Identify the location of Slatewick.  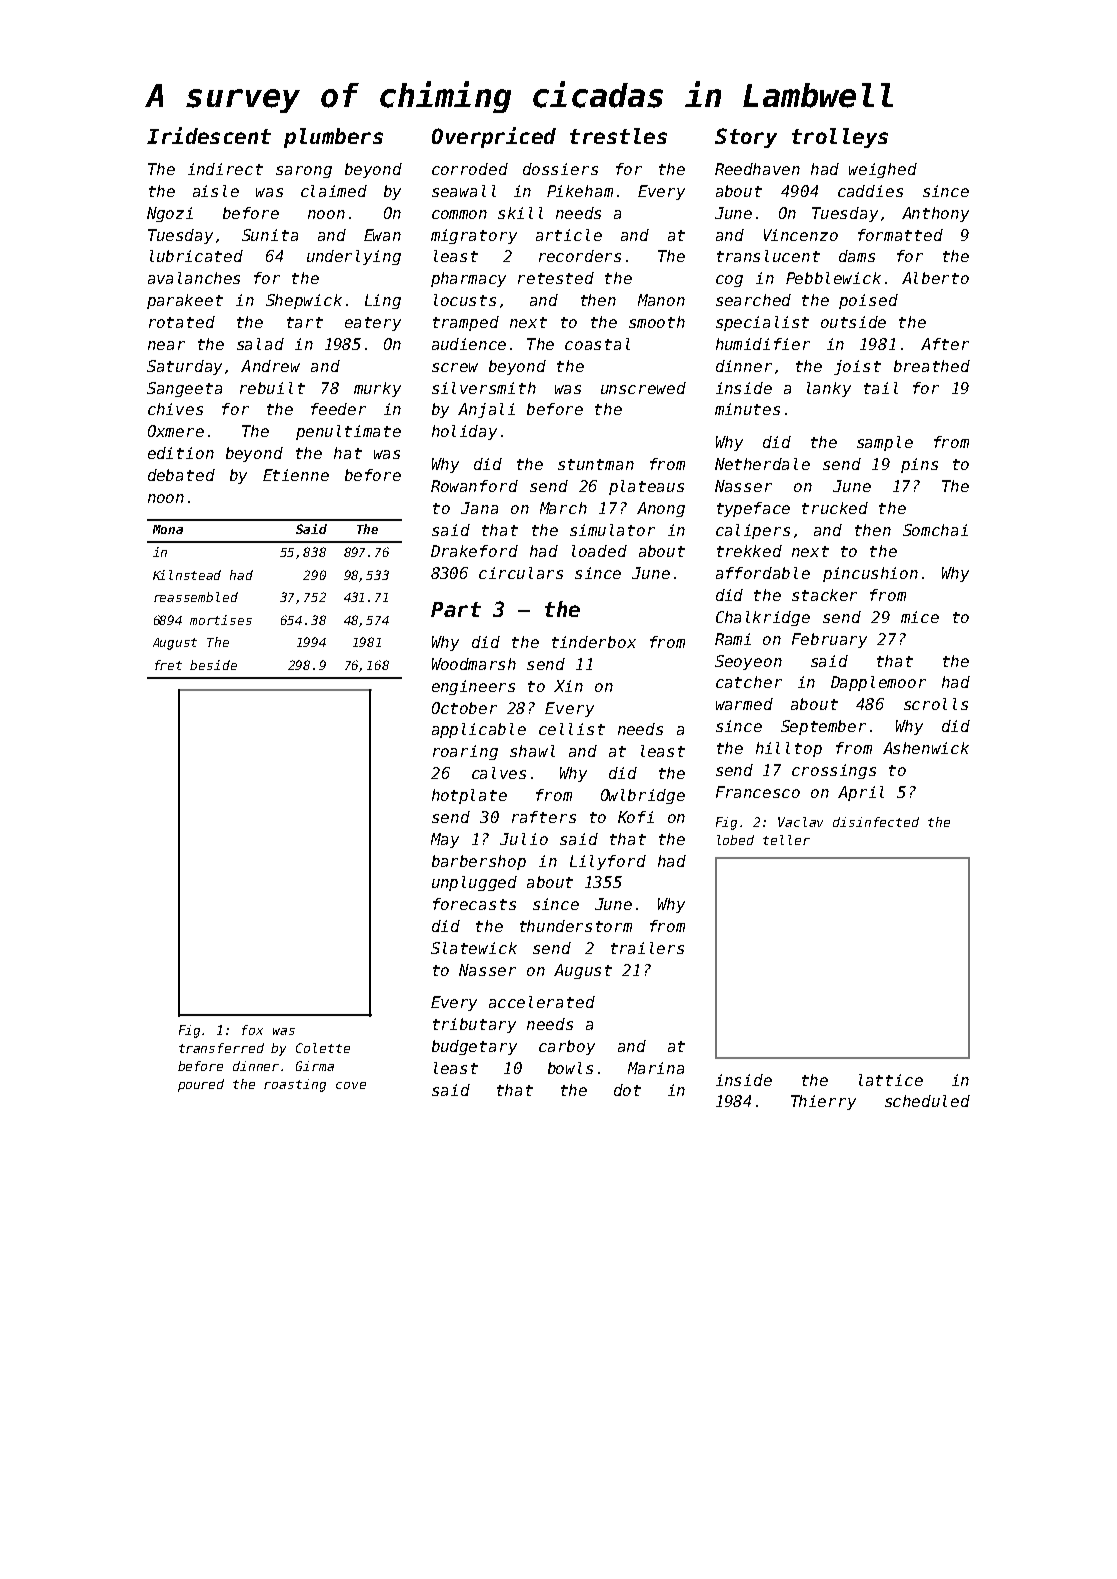
(474, 948).
